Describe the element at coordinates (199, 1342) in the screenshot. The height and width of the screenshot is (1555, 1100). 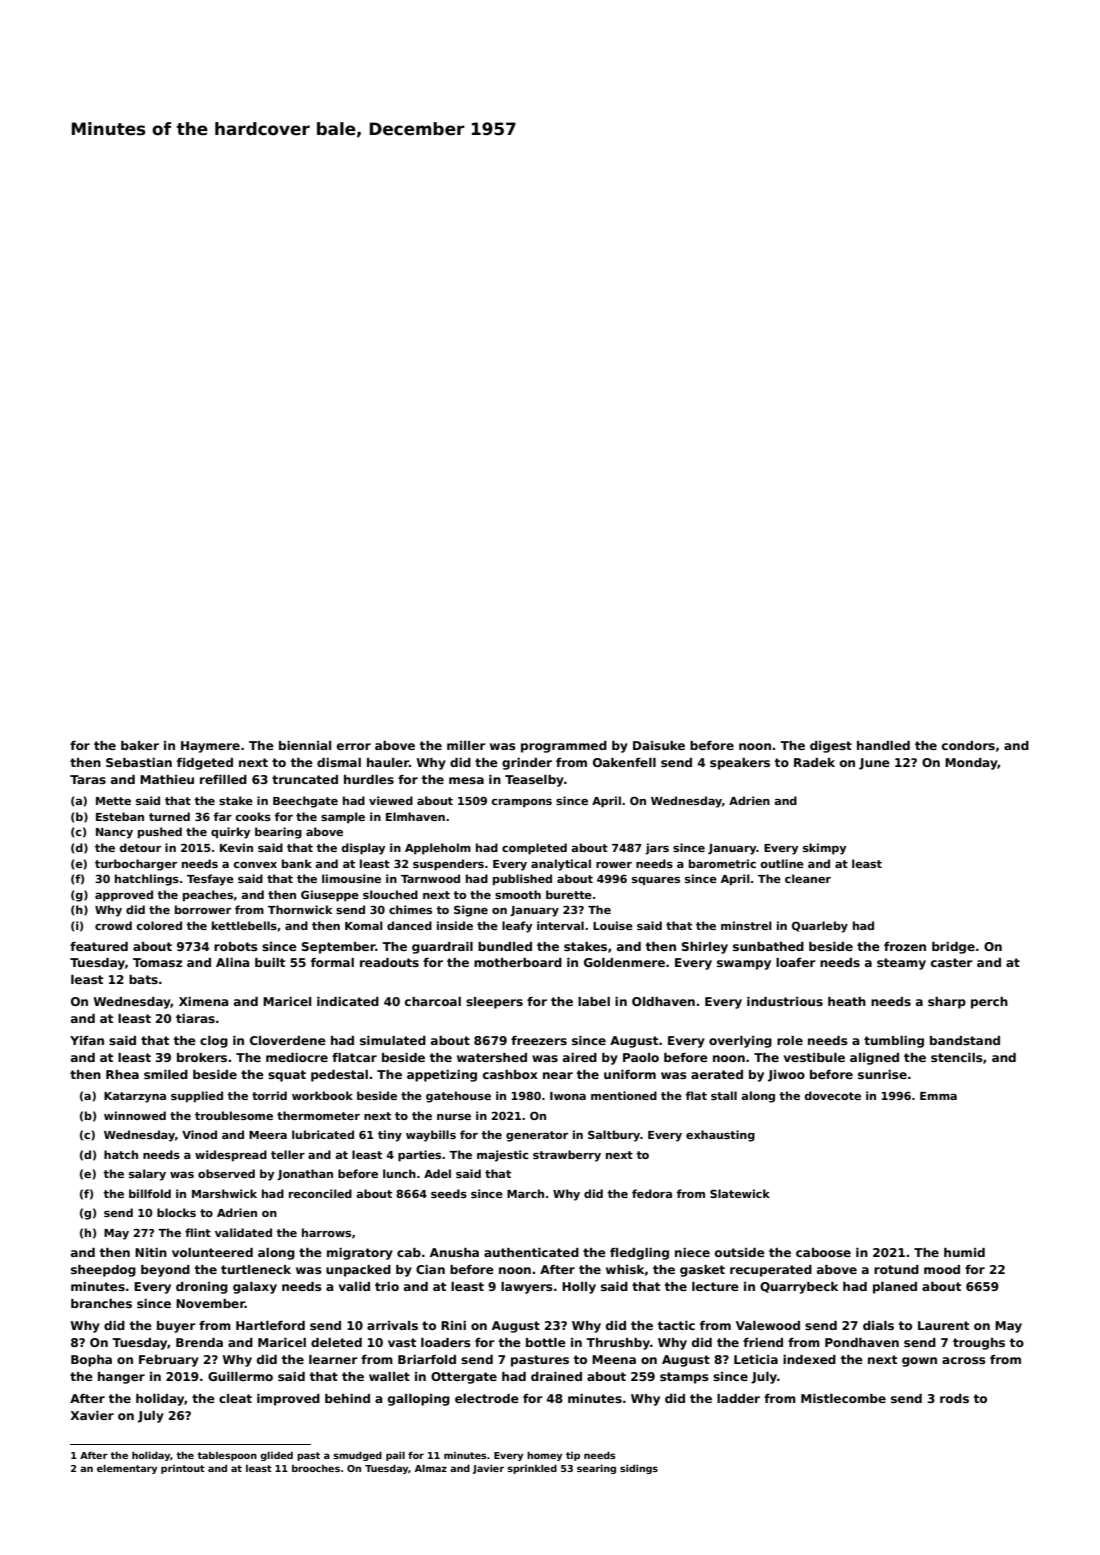
I see `Brenda` at that location.
